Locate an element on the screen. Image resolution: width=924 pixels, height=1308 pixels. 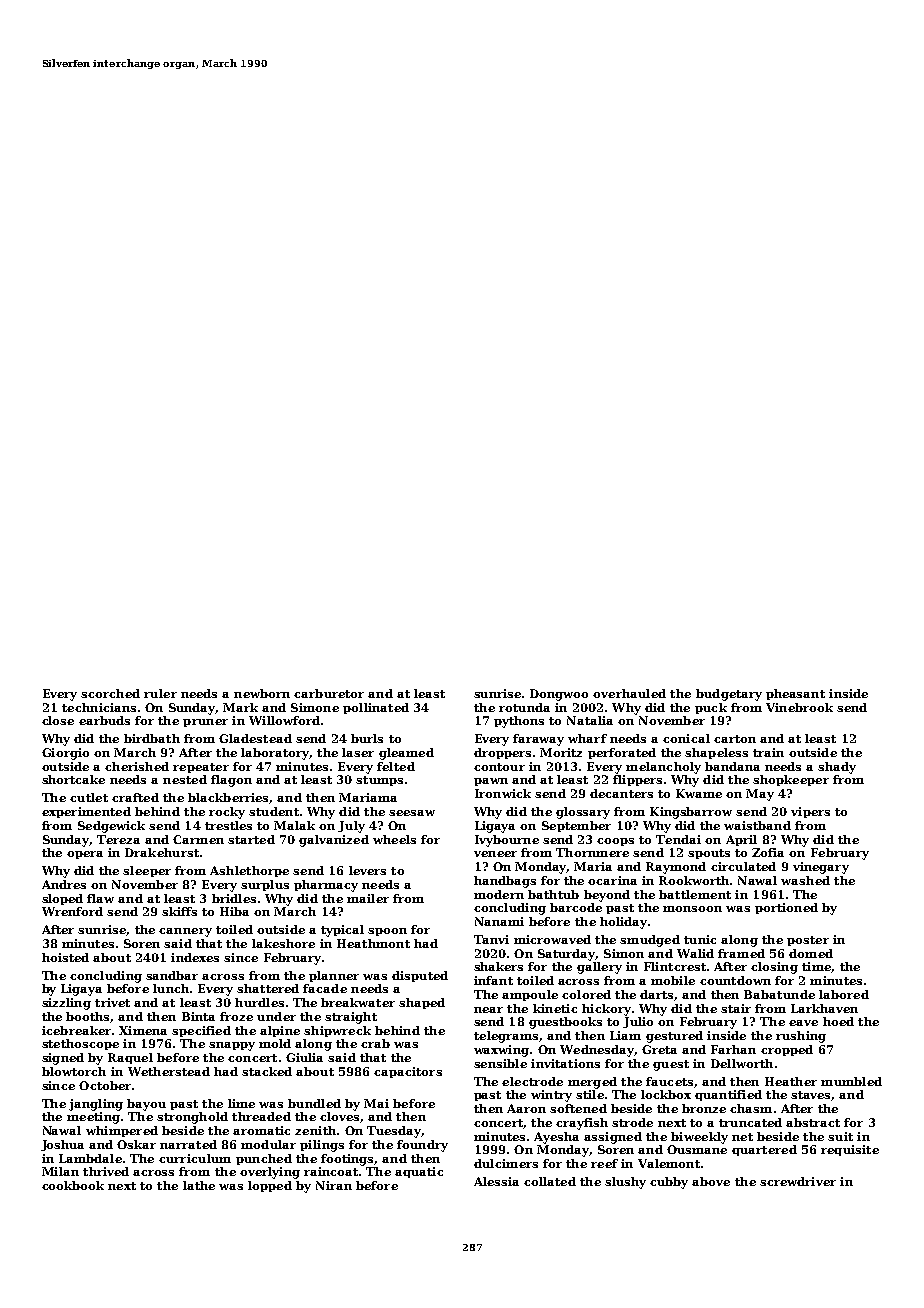
under is located at coordinates (276, 1016).
